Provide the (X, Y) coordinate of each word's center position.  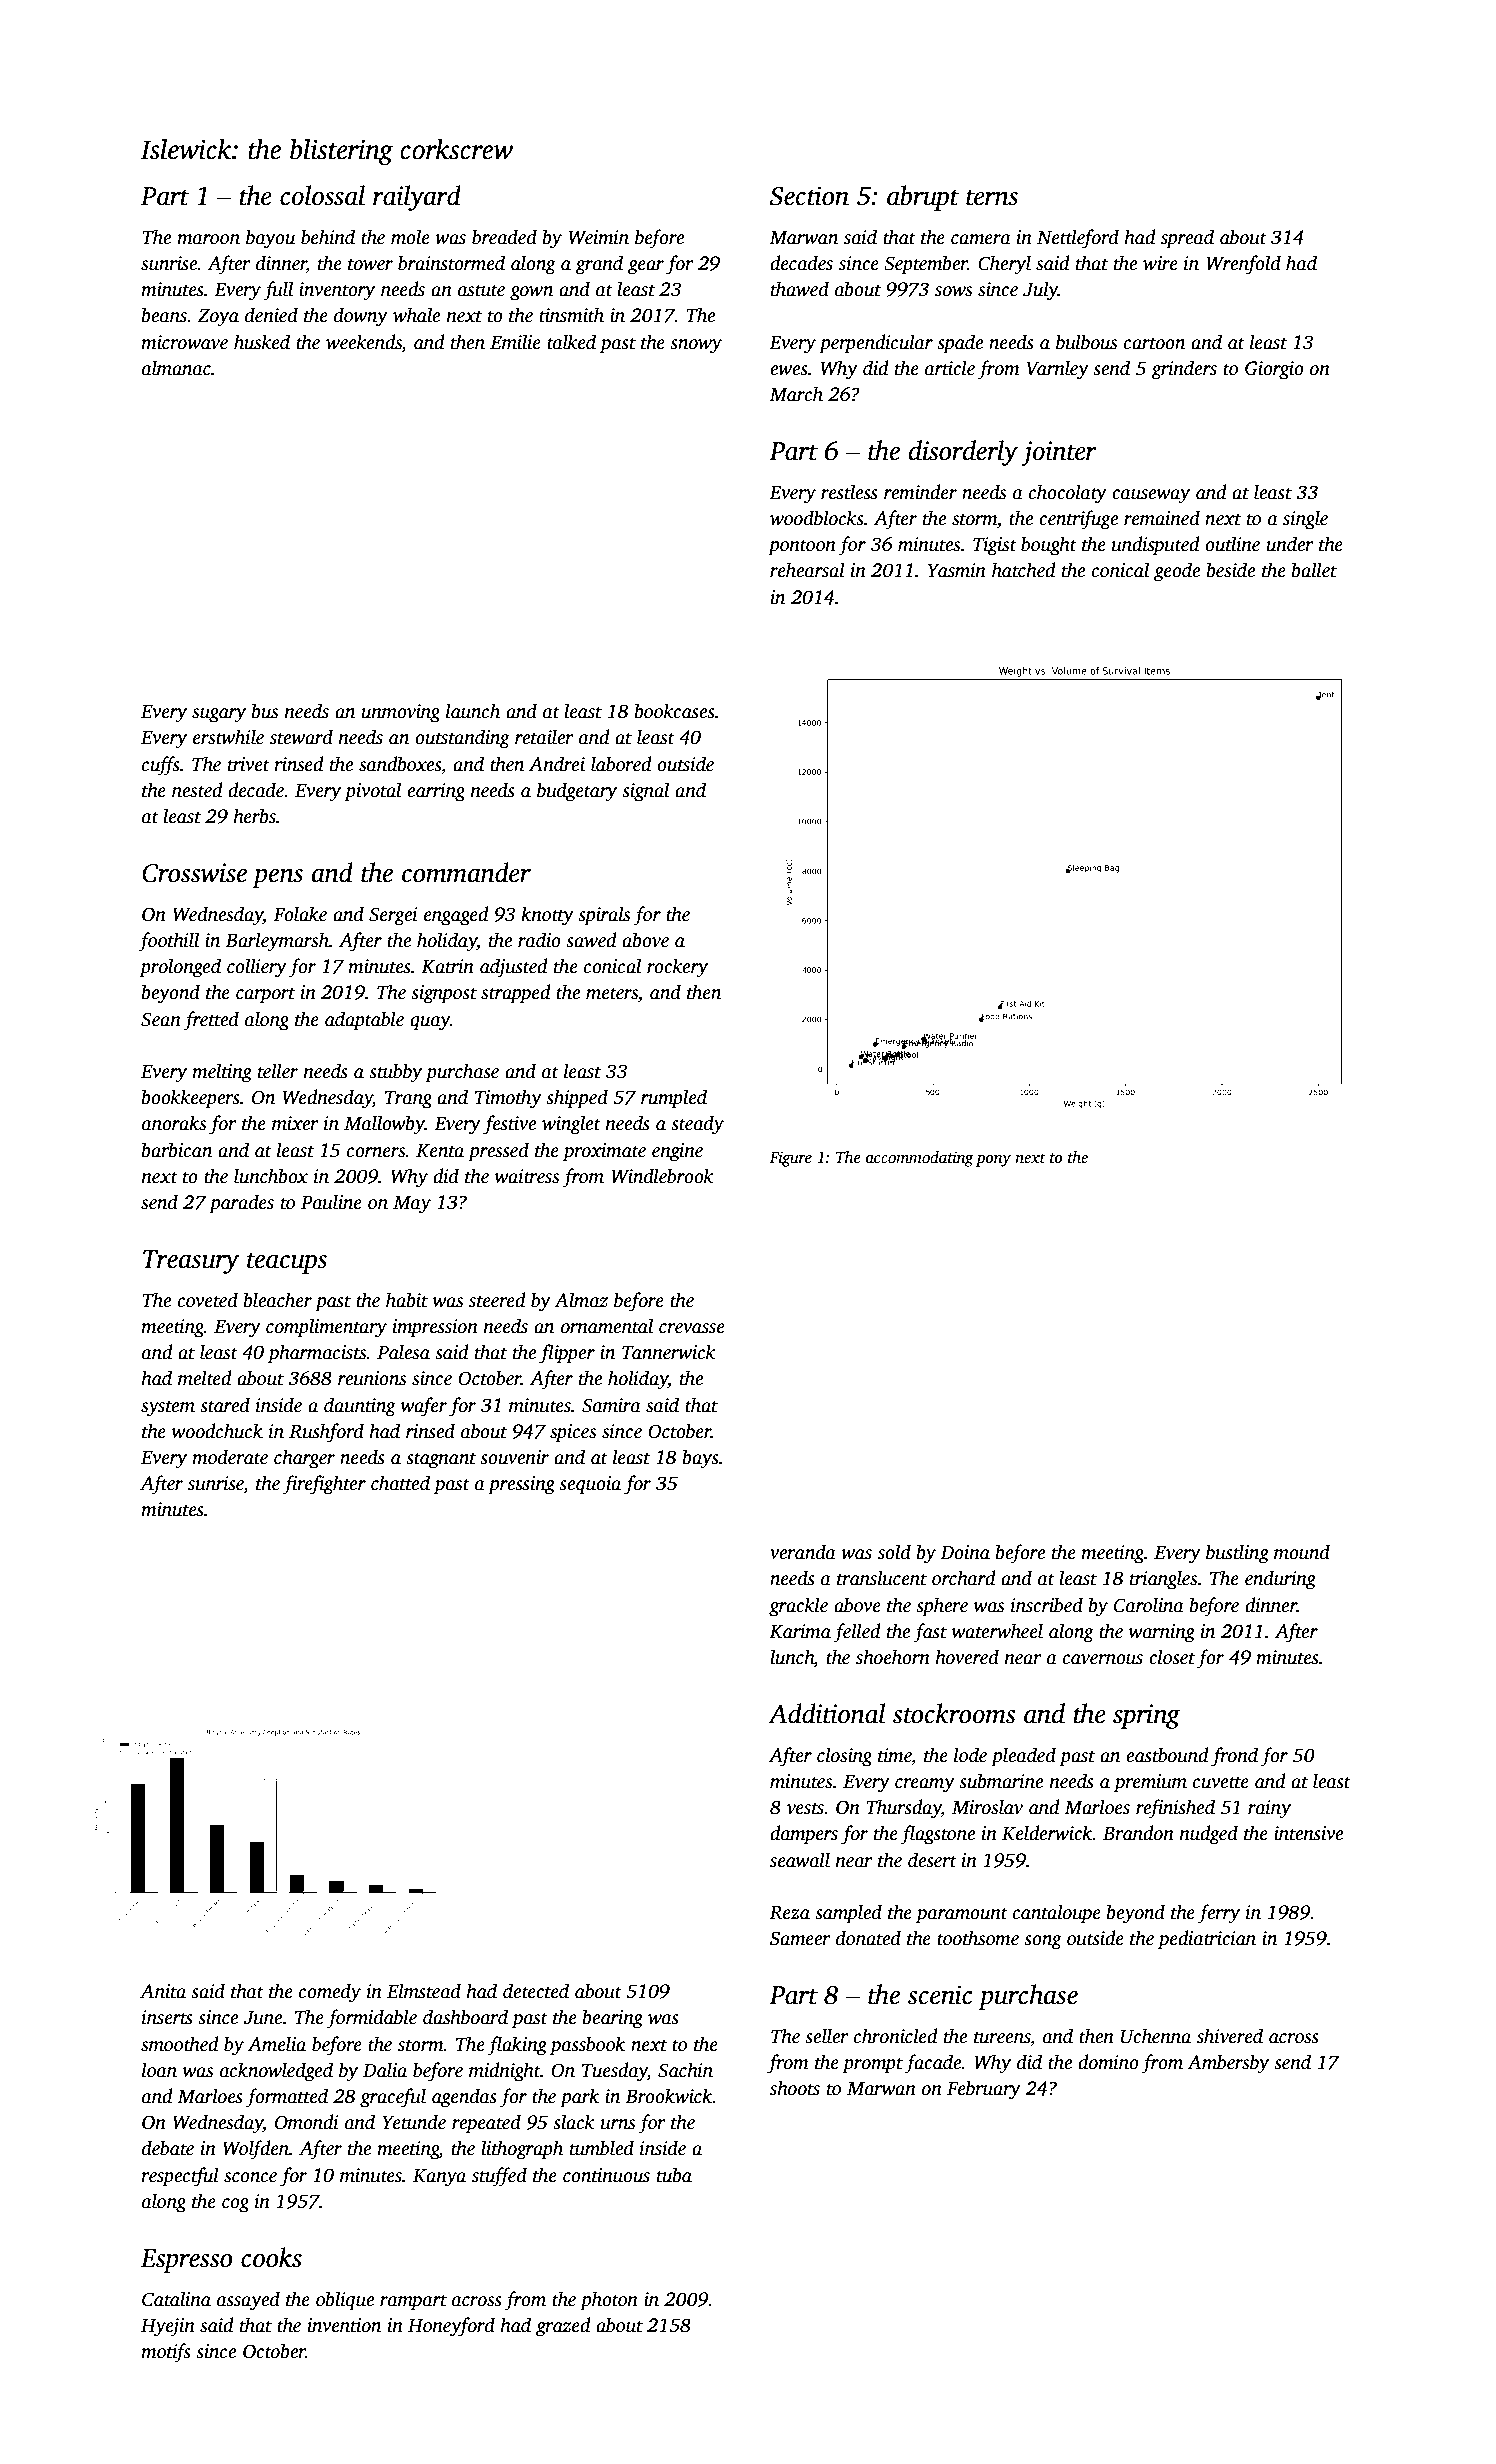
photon (609, 2301)
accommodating (920, 1159)
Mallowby (384, 1125)
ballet (1314, 570)
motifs (166, 2353)
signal (645, 792)
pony (993, 1161)
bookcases (675, 711)
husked (262, 342)
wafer (424, 1407)
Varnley (1058, 370)
